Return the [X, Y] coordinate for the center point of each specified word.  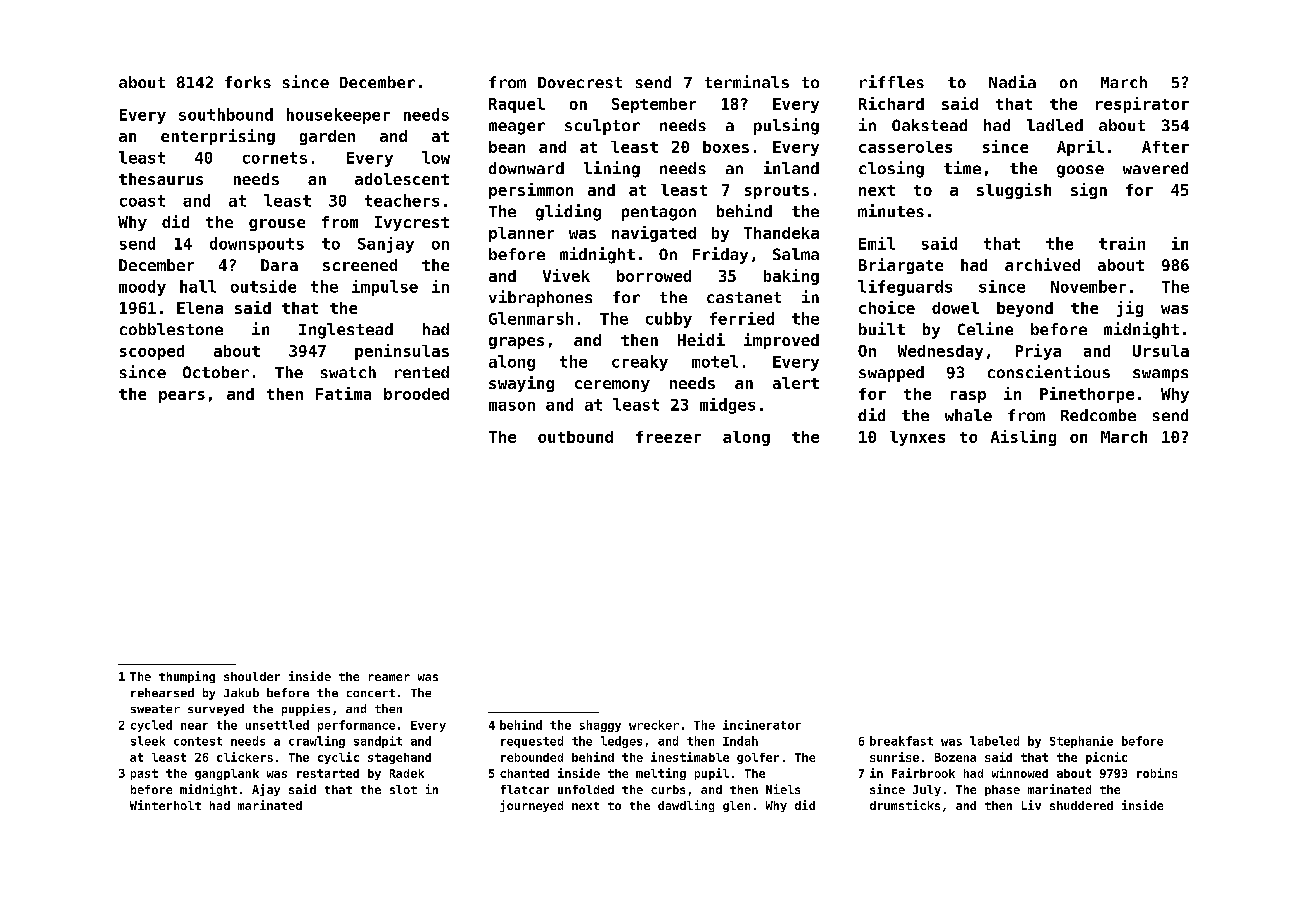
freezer [668, 437]
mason [512, 406]
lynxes [917, 438]
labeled [994, 741]
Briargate [901, 266]
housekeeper [338, 116]
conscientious [1049, 371]
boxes [726, 147]
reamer [389, 677]
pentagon [659, 213]
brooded [416, 394]
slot [403, 789]
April [1080, 148]
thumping [187, 677]
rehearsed [162, 692]
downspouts [257, 245]
